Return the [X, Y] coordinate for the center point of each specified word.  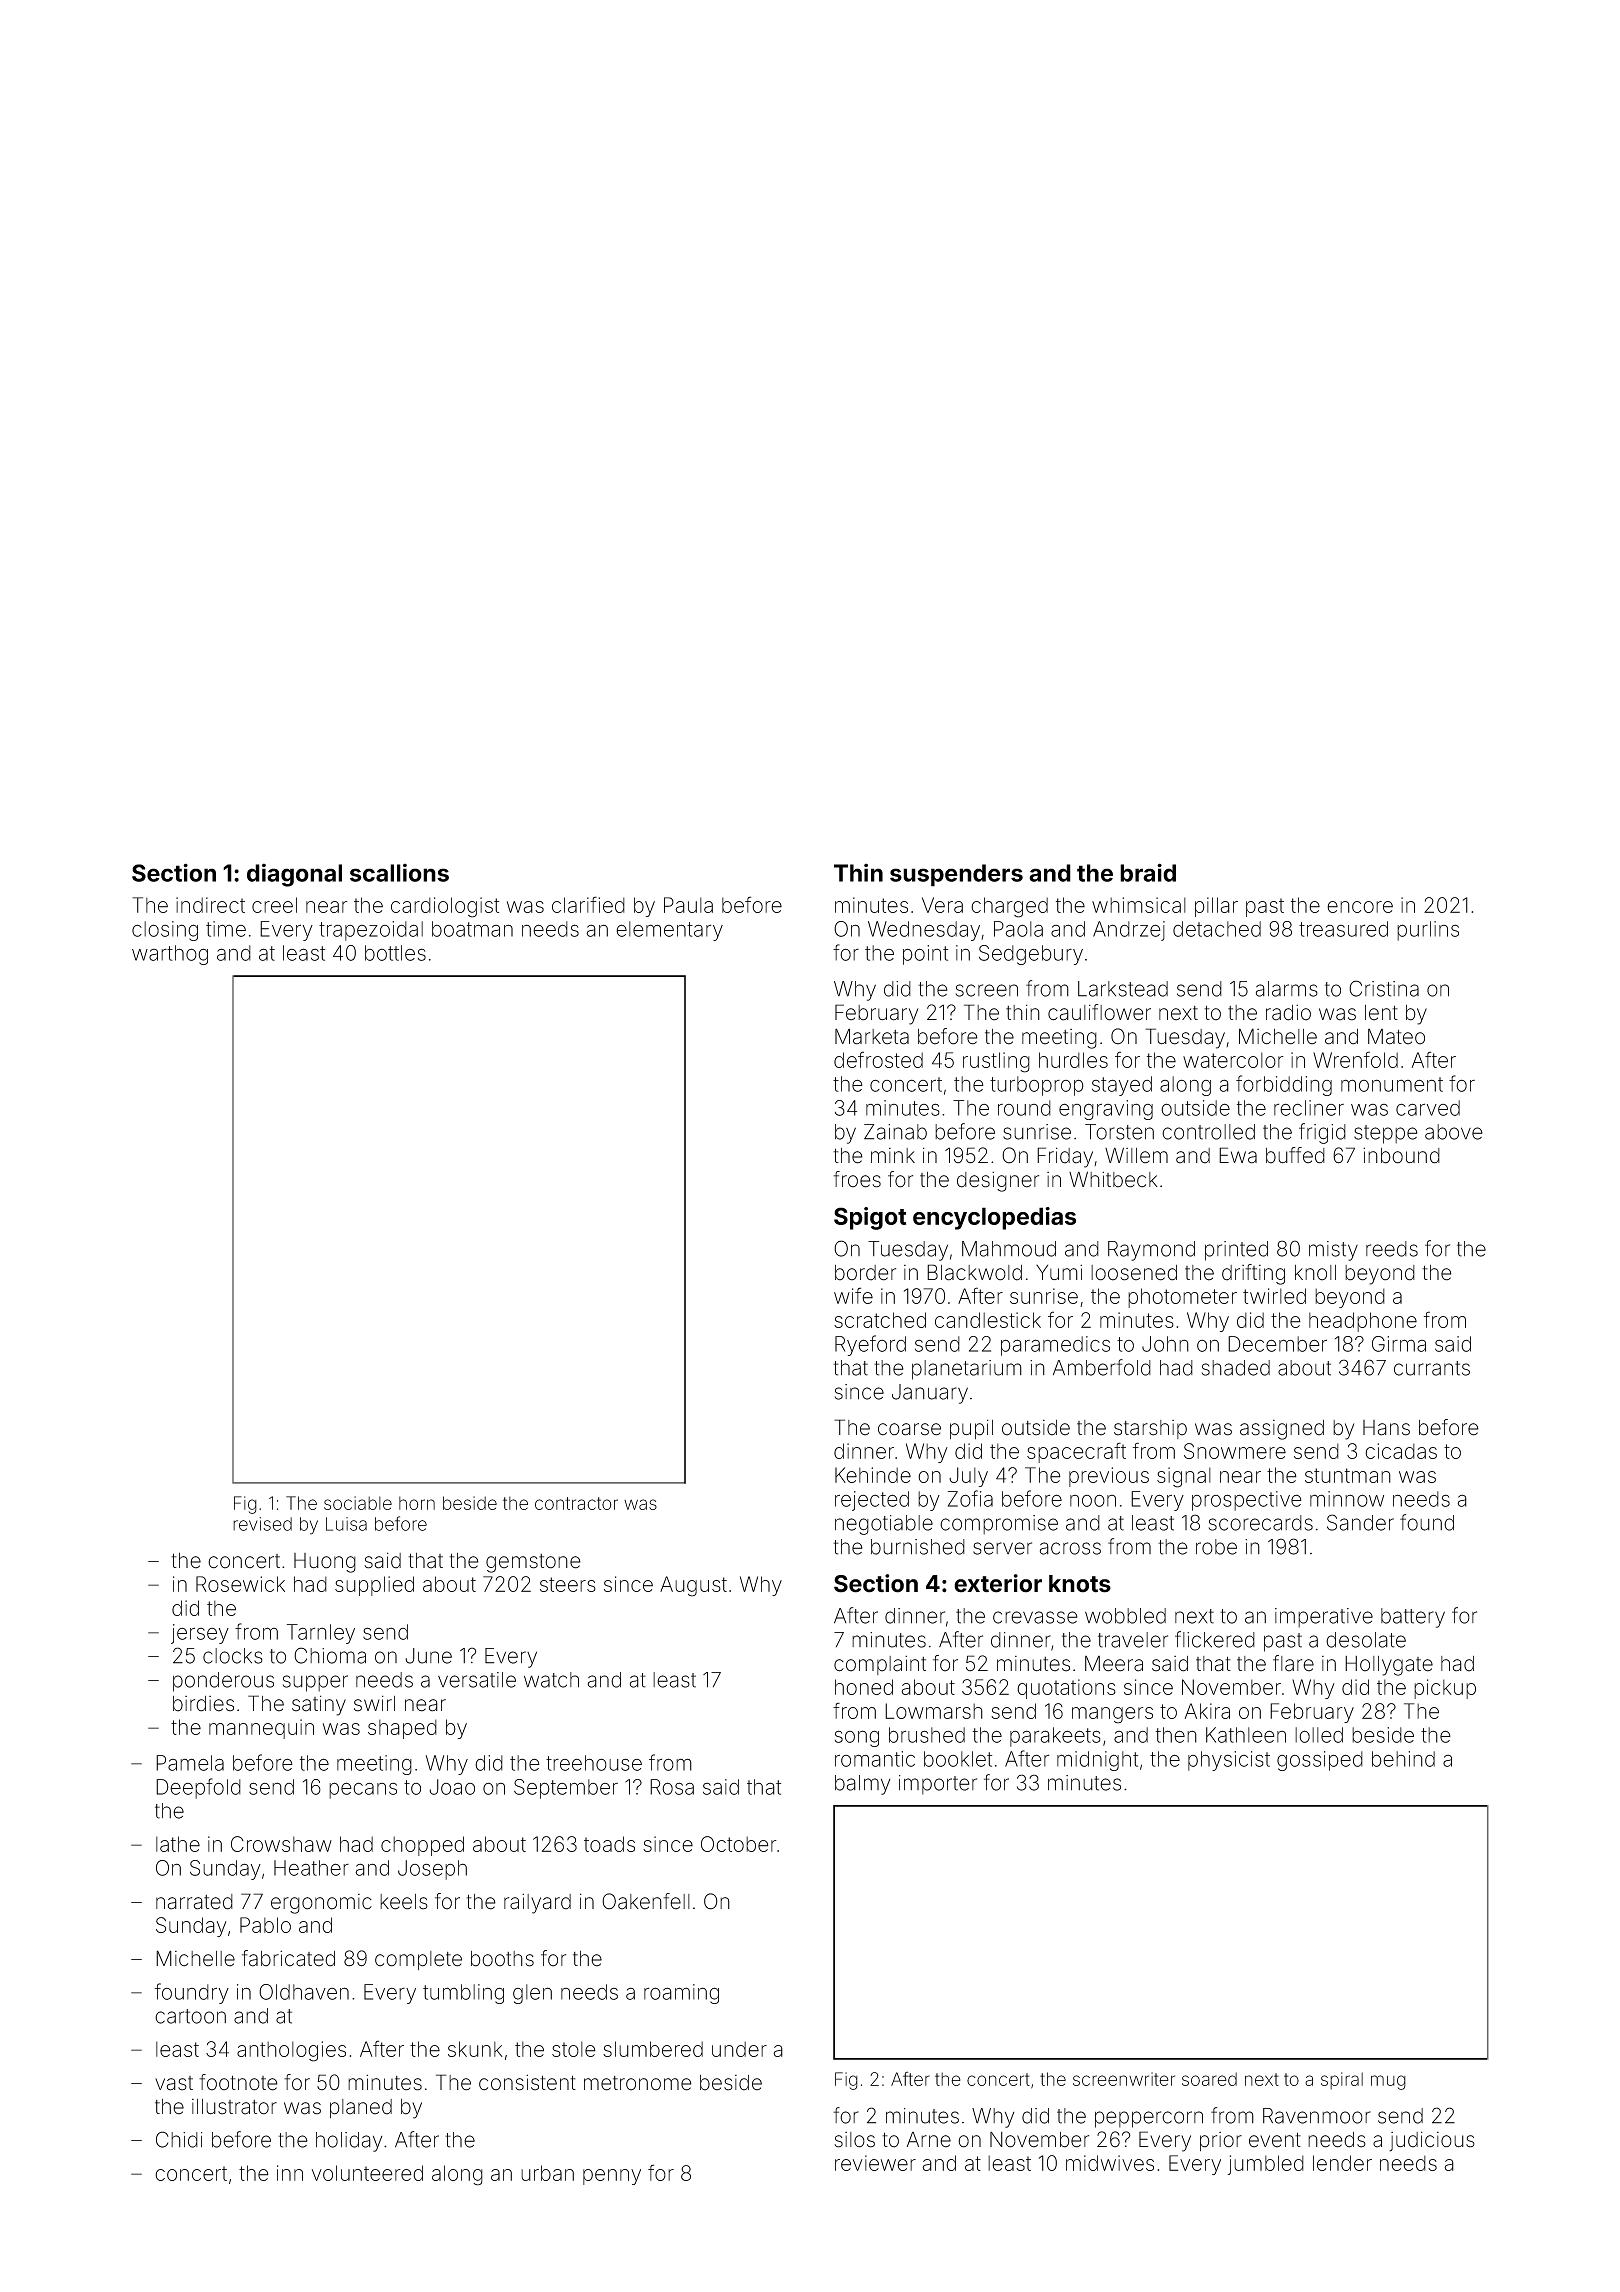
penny [612, 2177]
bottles [395, 953]
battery [1413, 1618]
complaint [880, 1665]
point [925, 955]
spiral [1342, 2081]
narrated [194, 1902]
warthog [170, 955]
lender [1342, 2163]
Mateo [1396, 1037]
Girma [1399, 1344]
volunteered [367, 2173]
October [739, 1844]
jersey [200, 1634]
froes [857, 1179]
